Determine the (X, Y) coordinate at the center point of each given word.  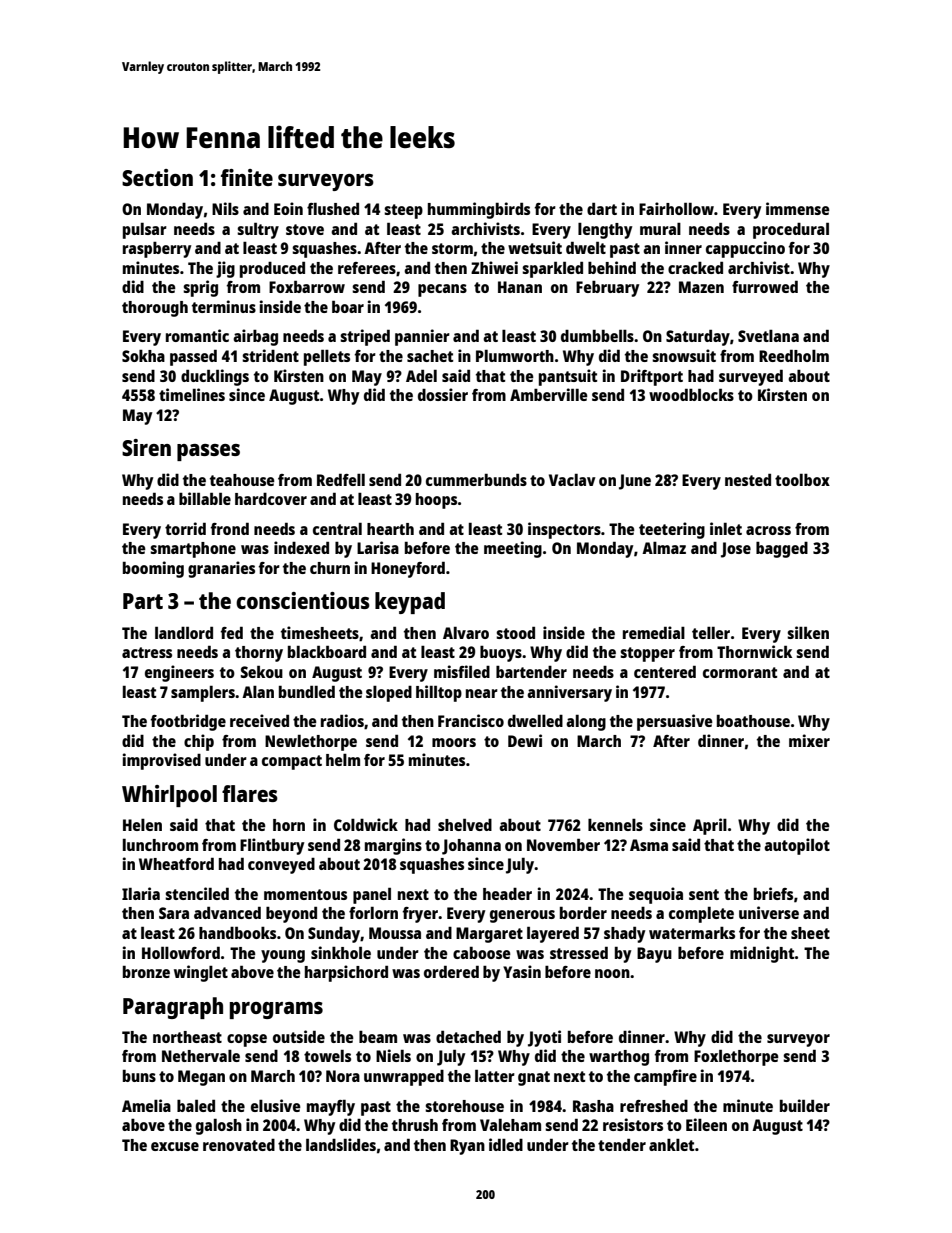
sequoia (656, 895)
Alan (258, 692)
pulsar (145, 231)
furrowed (765, 286)
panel (372, 895)
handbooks (237, 932)
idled (506, 1144)
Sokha (143, 356)
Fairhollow (676, 208)
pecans (442, 290)
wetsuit (535, 247)
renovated (239, 1145)
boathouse (753, 721)
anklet (672, 1145)
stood (515, 632)
